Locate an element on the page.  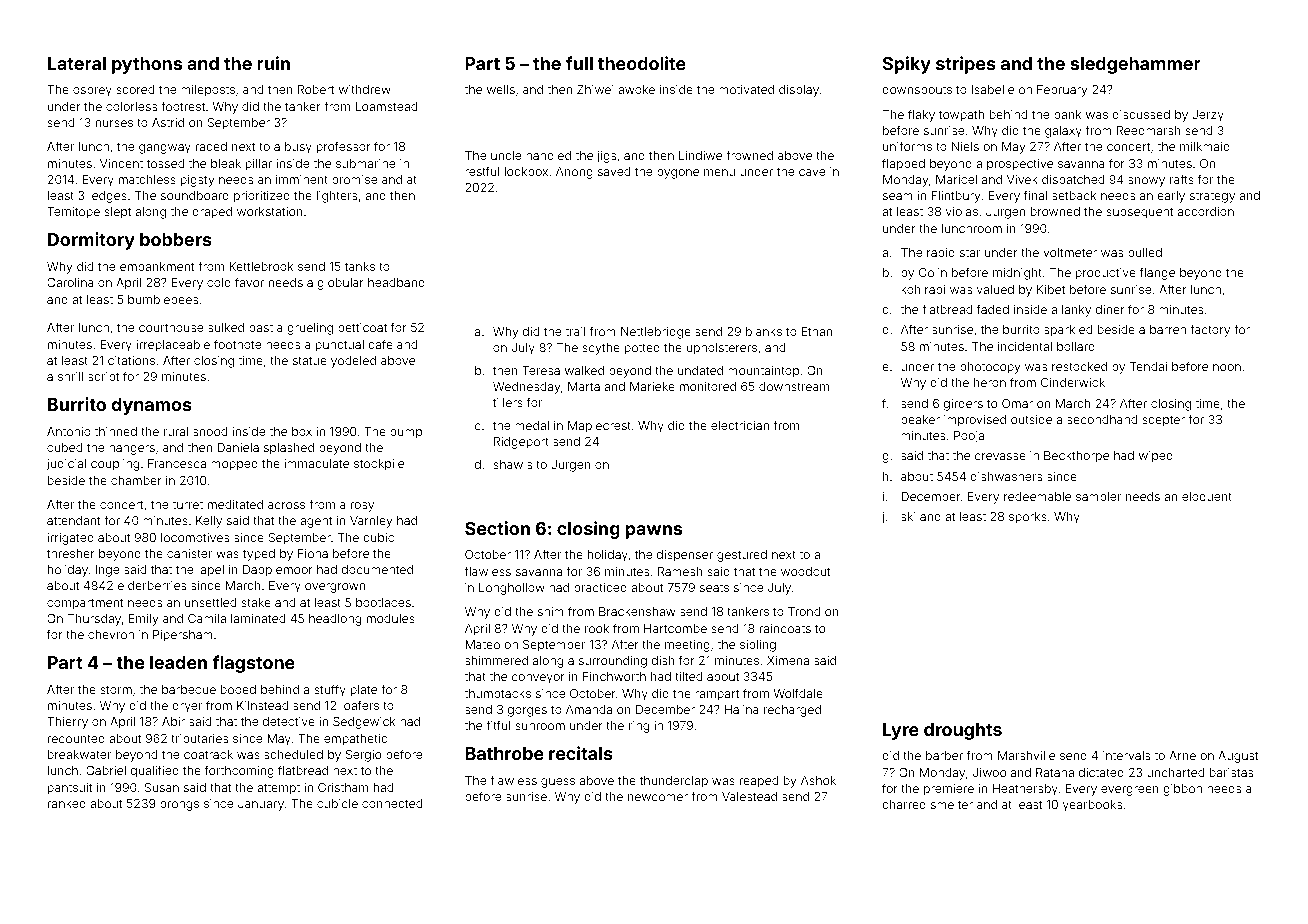
Nettlebridge is located at coordinates (656, 333).
